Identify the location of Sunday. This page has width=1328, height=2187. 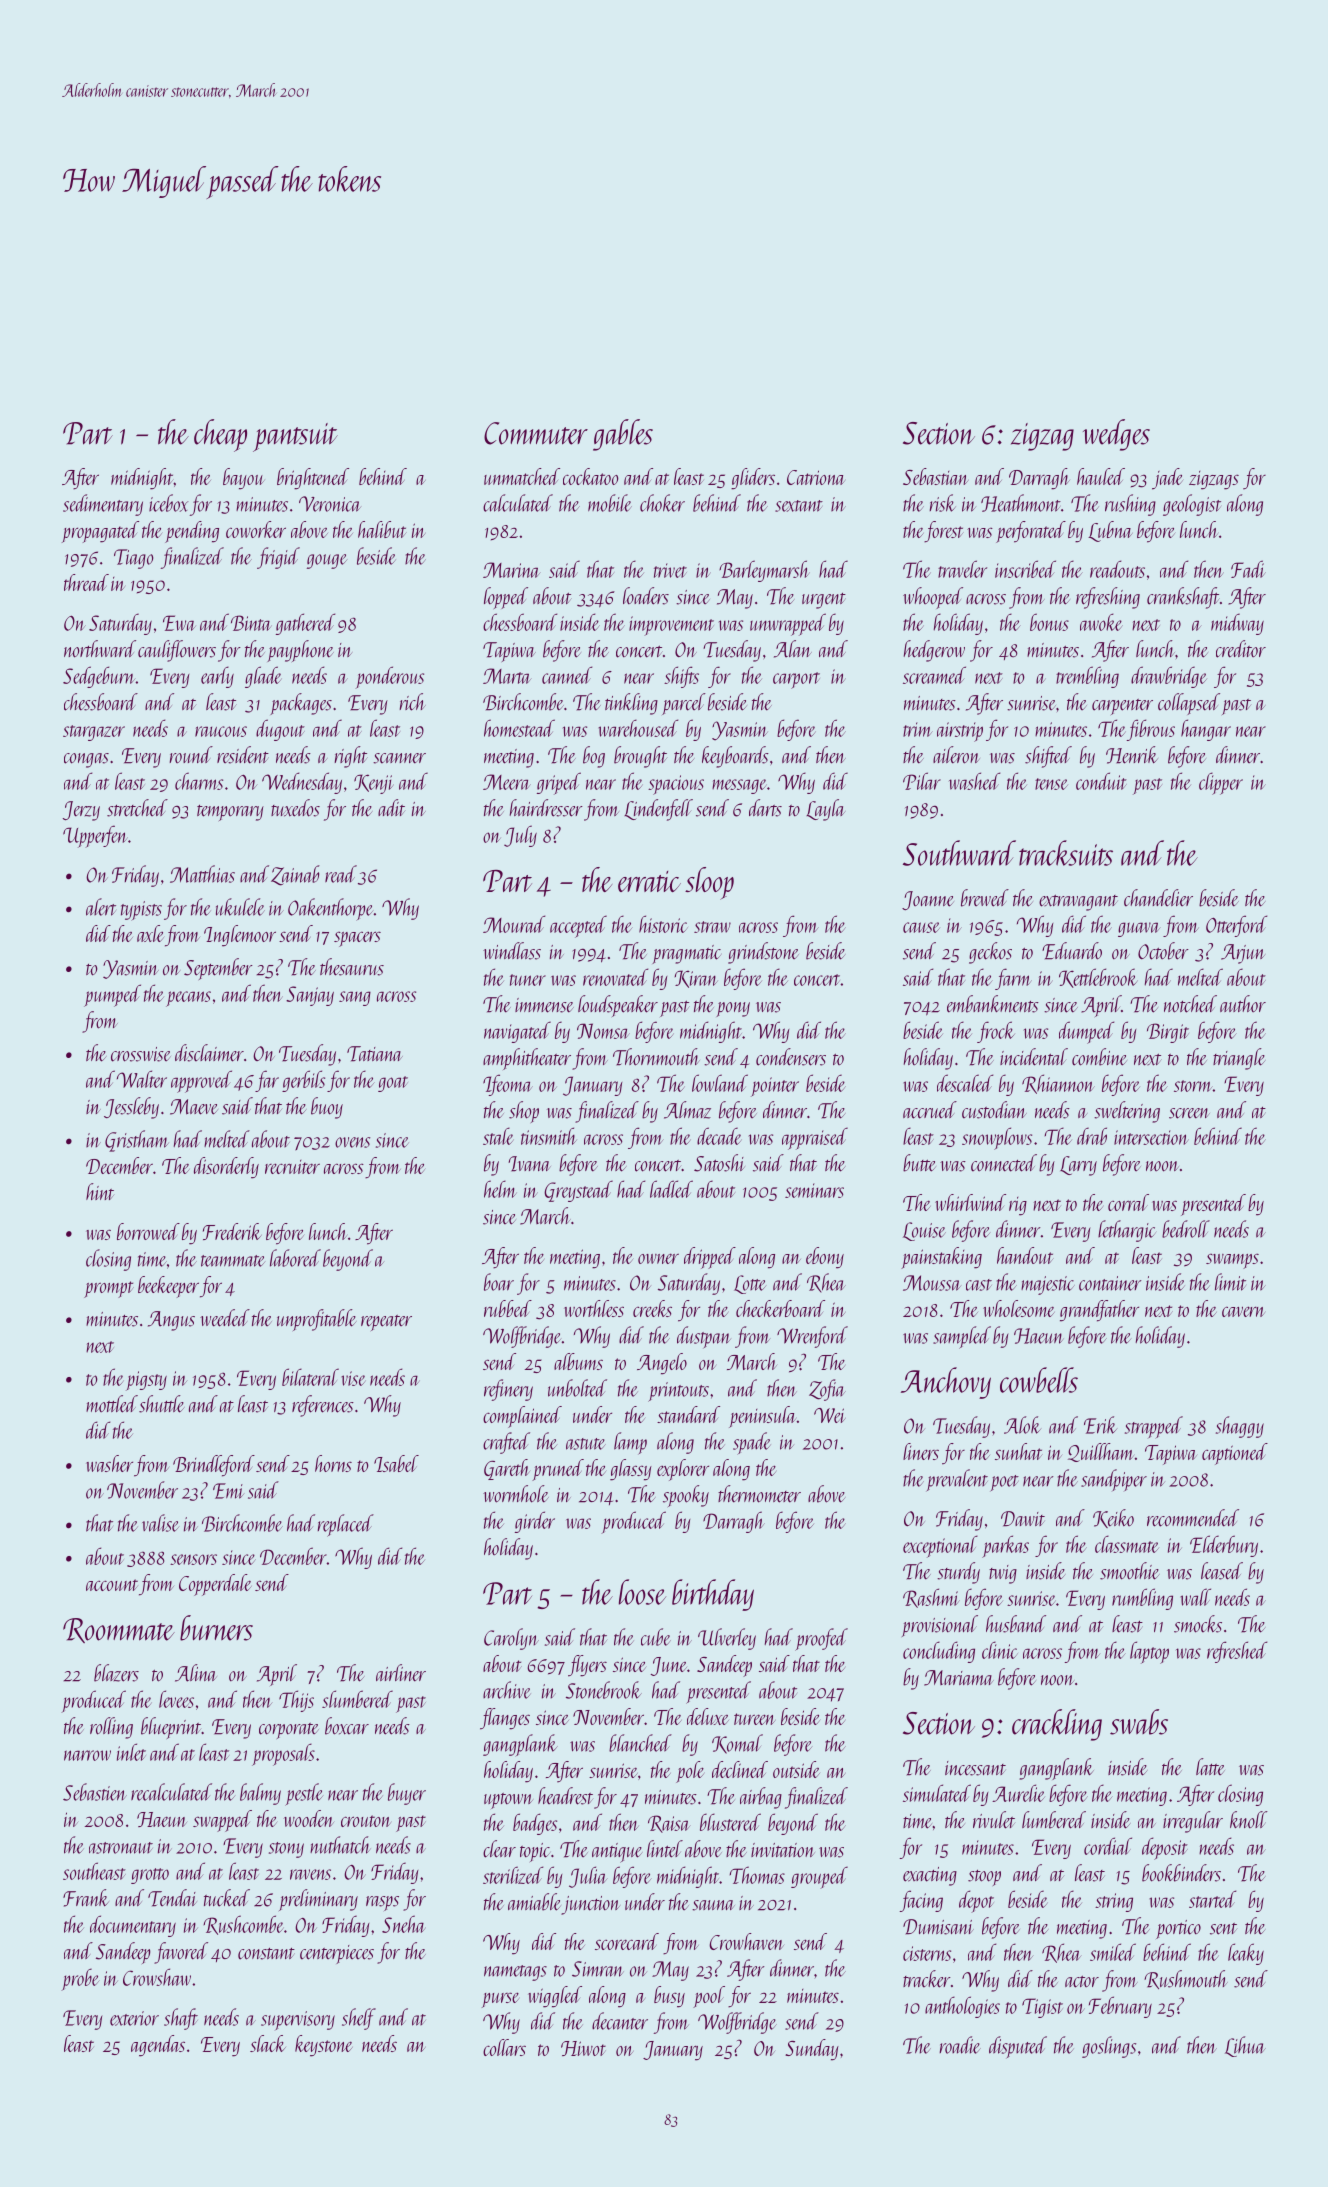
(812, 2050).
